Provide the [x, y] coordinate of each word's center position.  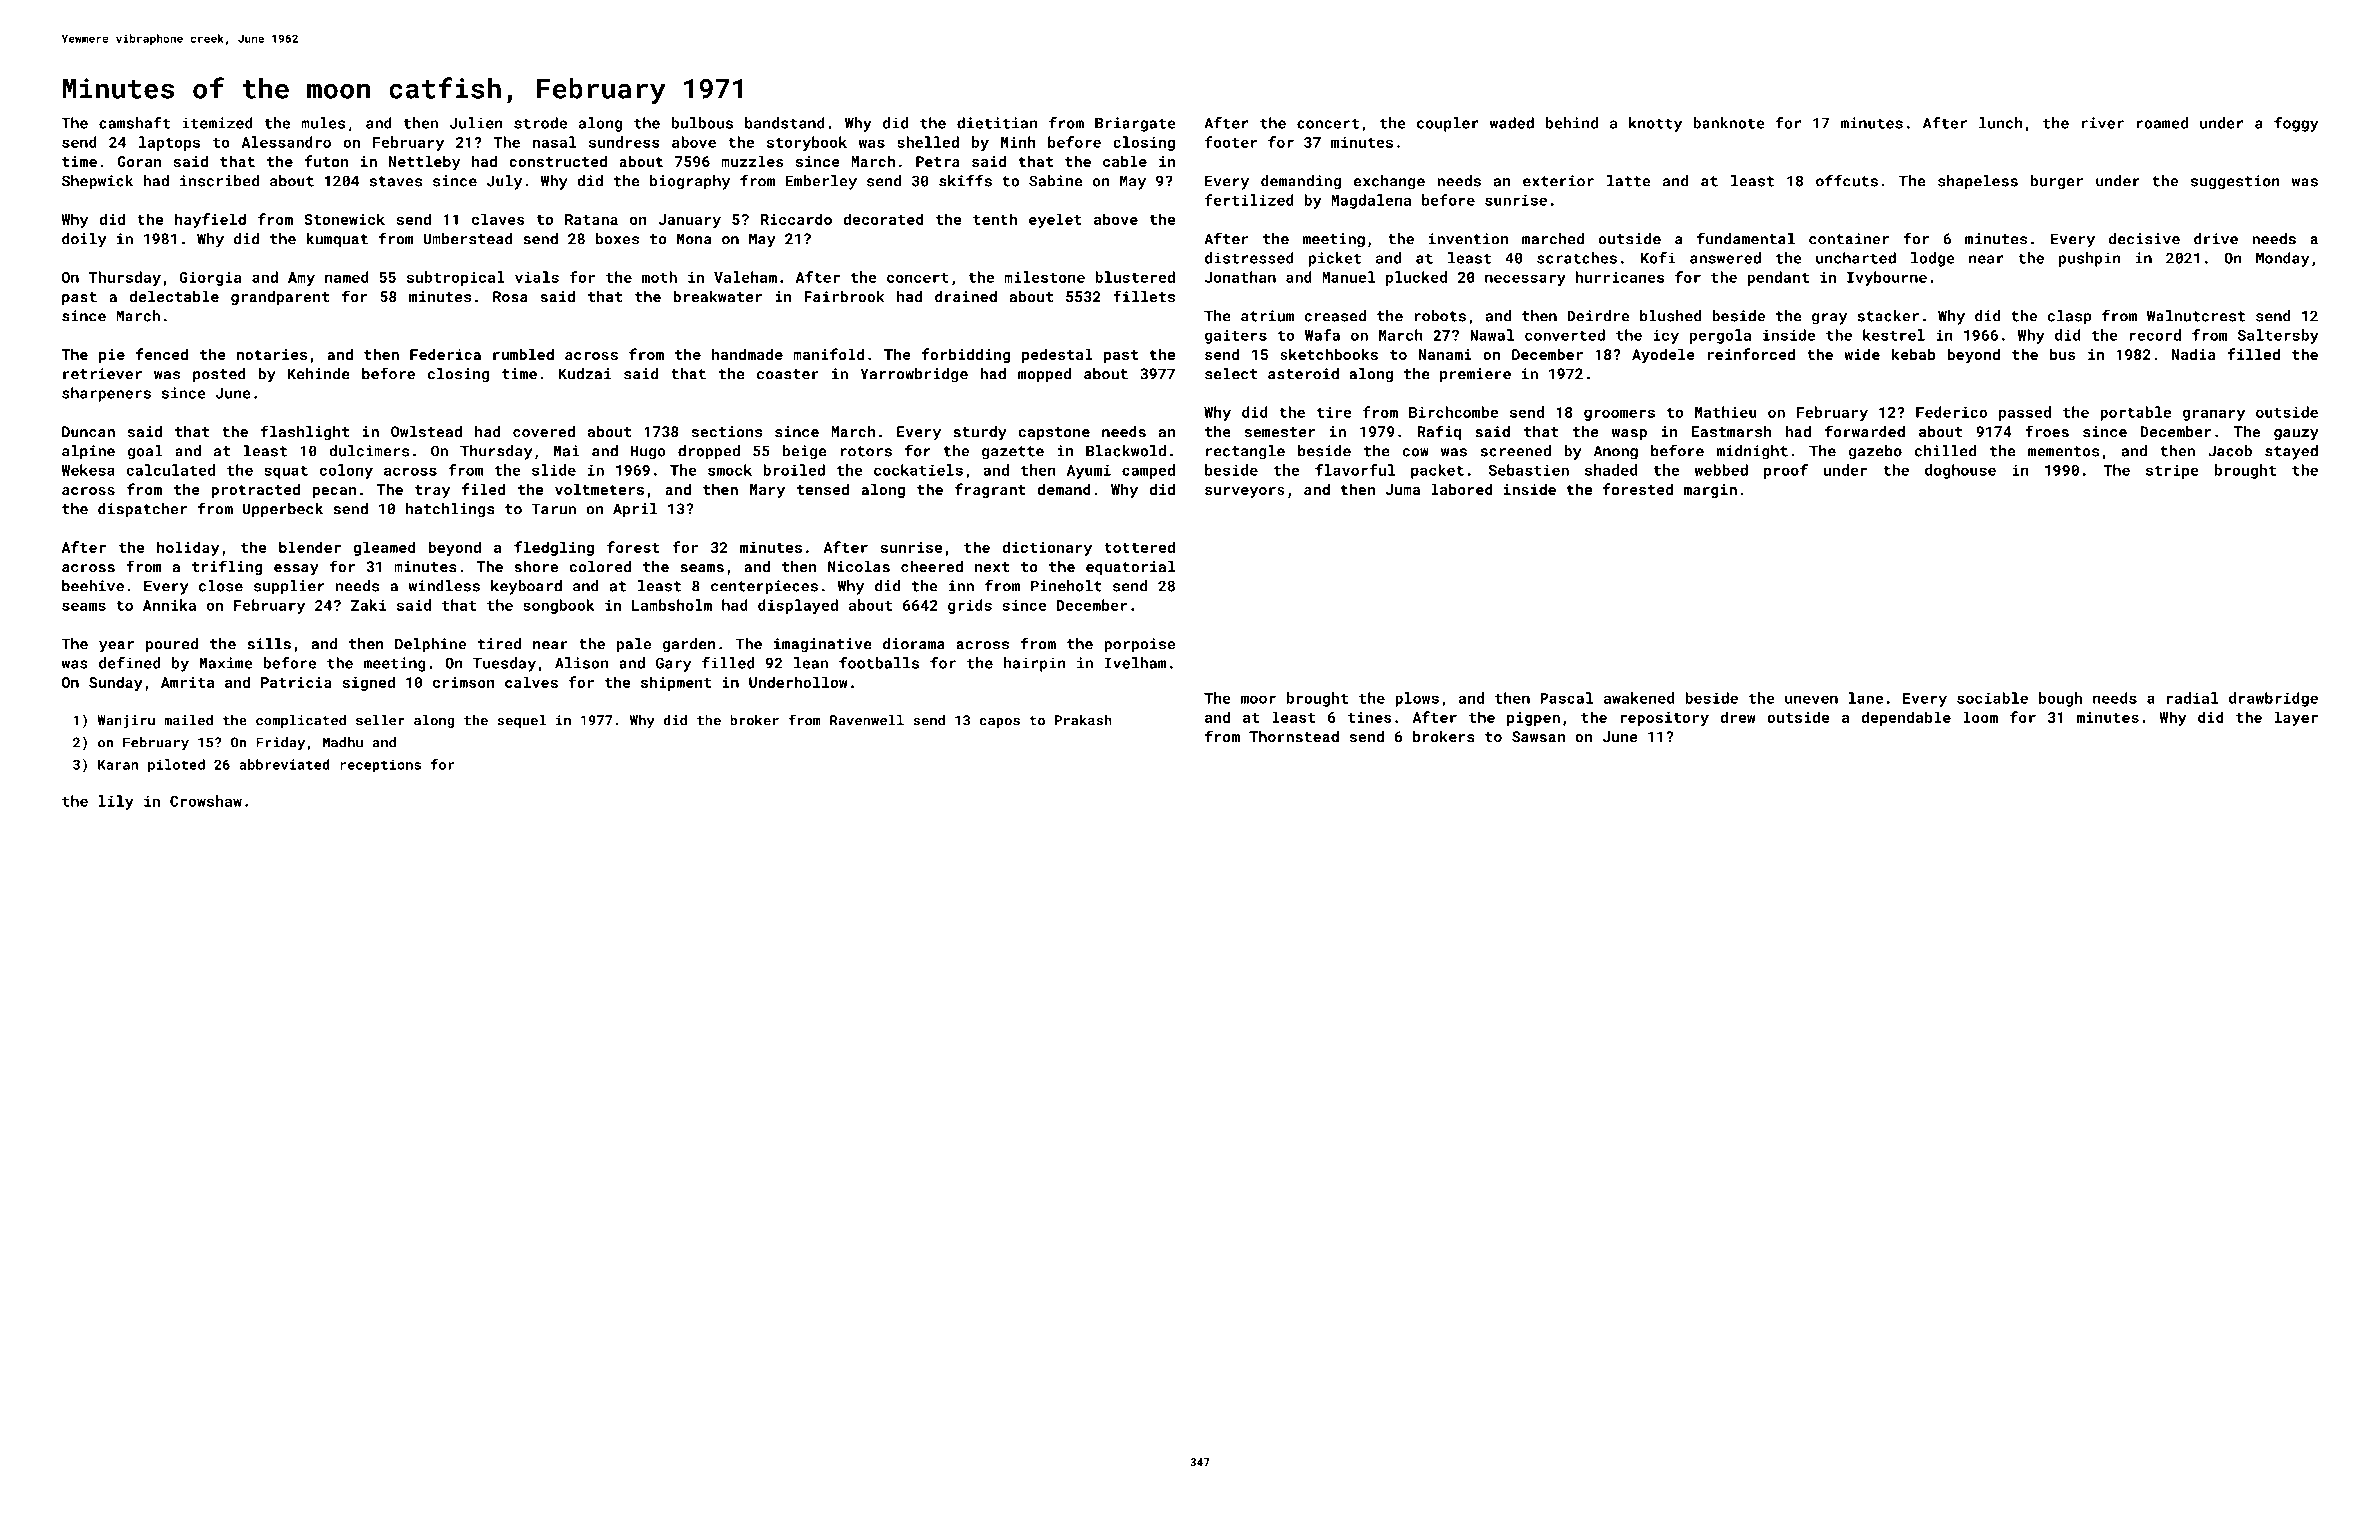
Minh [1018, 142]
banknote [1728, 123]
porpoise [1139, 645]
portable [2135, 413]
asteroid [1303, 374]
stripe [2172, 471]
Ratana [591, 219]
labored [1462, 489]
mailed [188, 720]
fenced [162, 354]
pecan [334, 492]
